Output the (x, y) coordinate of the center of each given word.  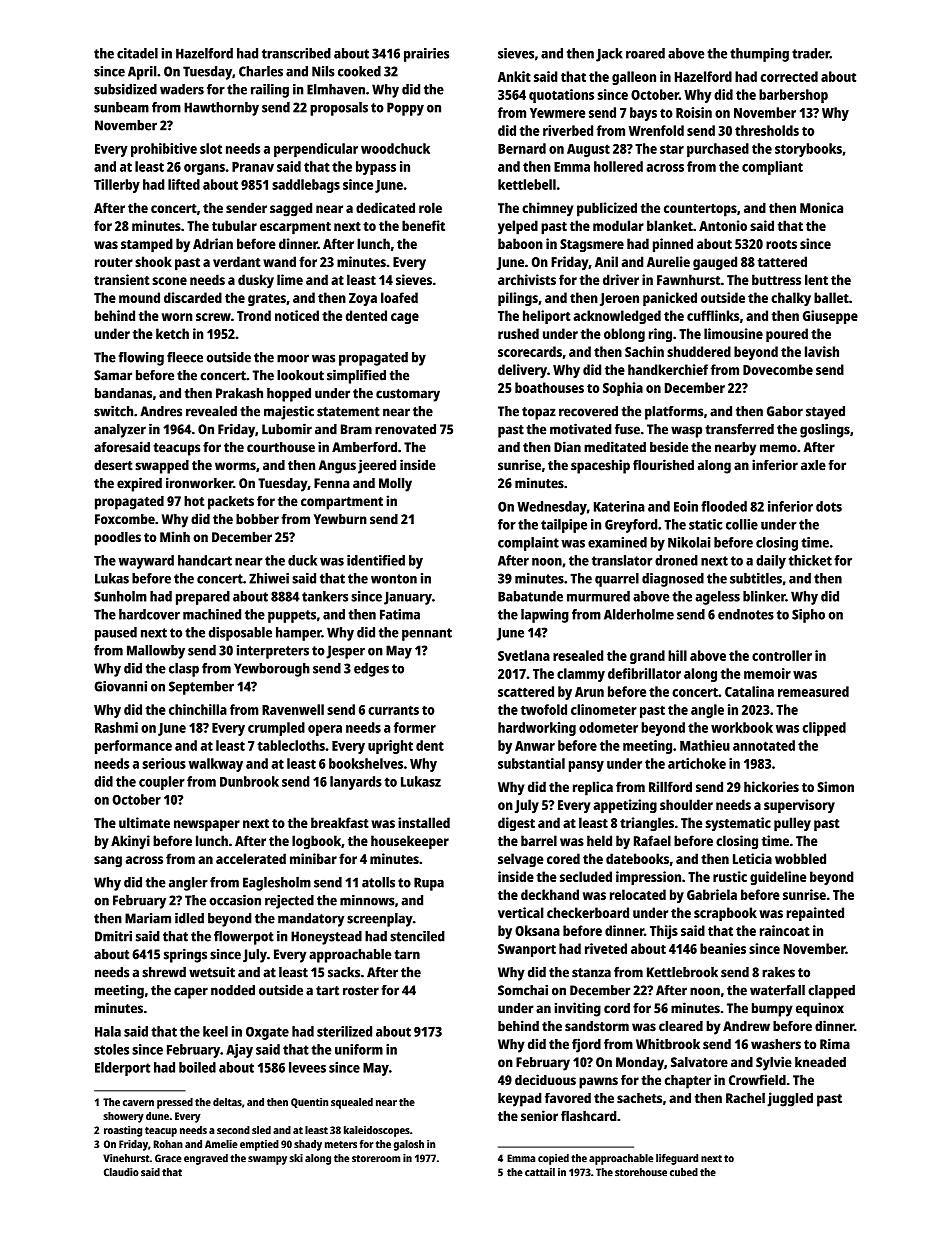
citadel (137, 53)
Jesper (345, 652)
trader (811, 53)
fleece (185, 357)
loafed (399, 297)
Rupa (429, 884)
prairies (426, 55)
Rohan (168, 1144)
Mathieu (705, 745)
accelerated (251, 858)
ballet (831, 297)
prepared (203, 598)
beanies (723, 948)
